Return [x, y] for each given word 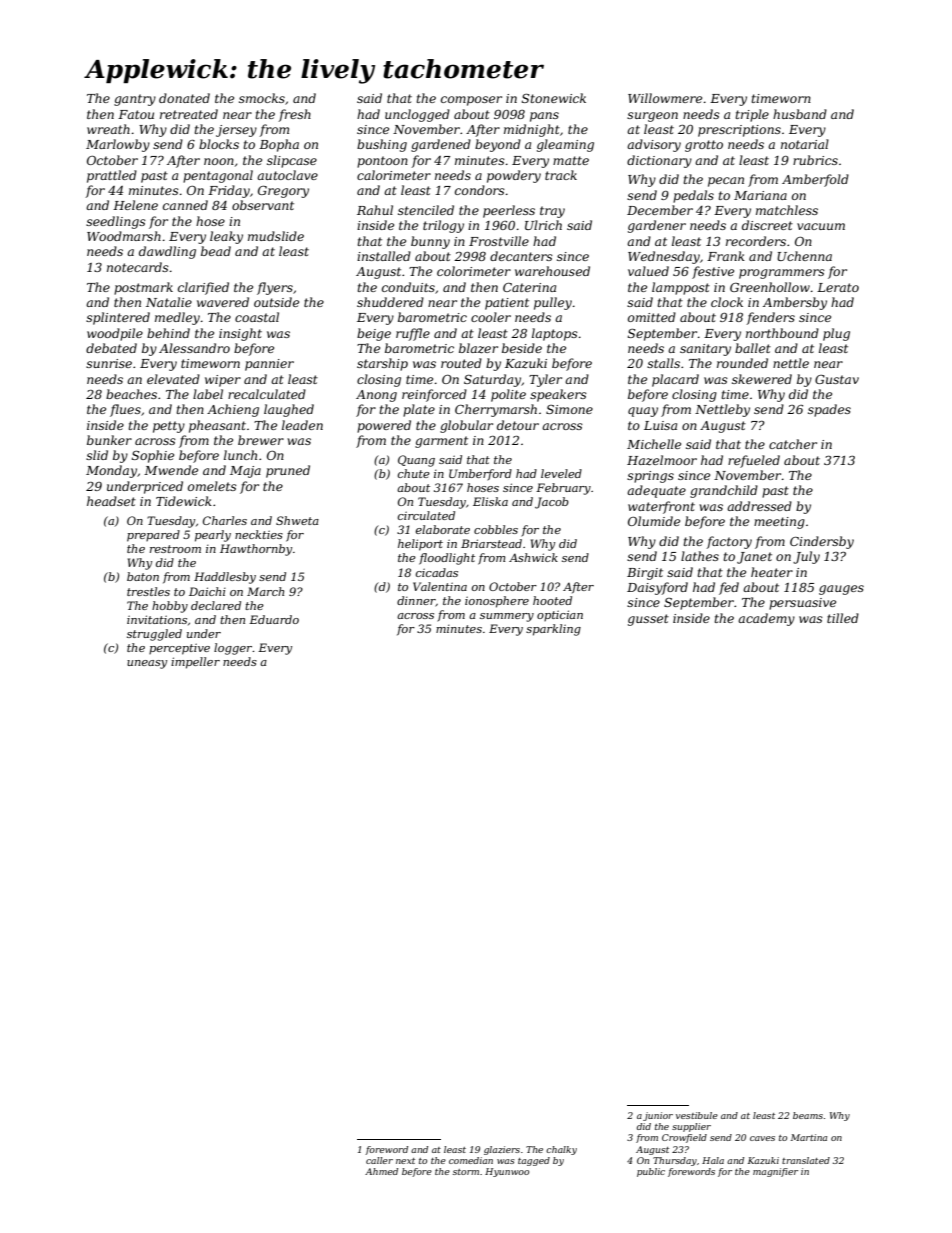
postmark [143, 288]
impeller [195, 663]
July [806, 557]
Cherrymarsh [496, 410]
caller [379, 1160]
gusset [648, 620]
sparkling [553, 630]
